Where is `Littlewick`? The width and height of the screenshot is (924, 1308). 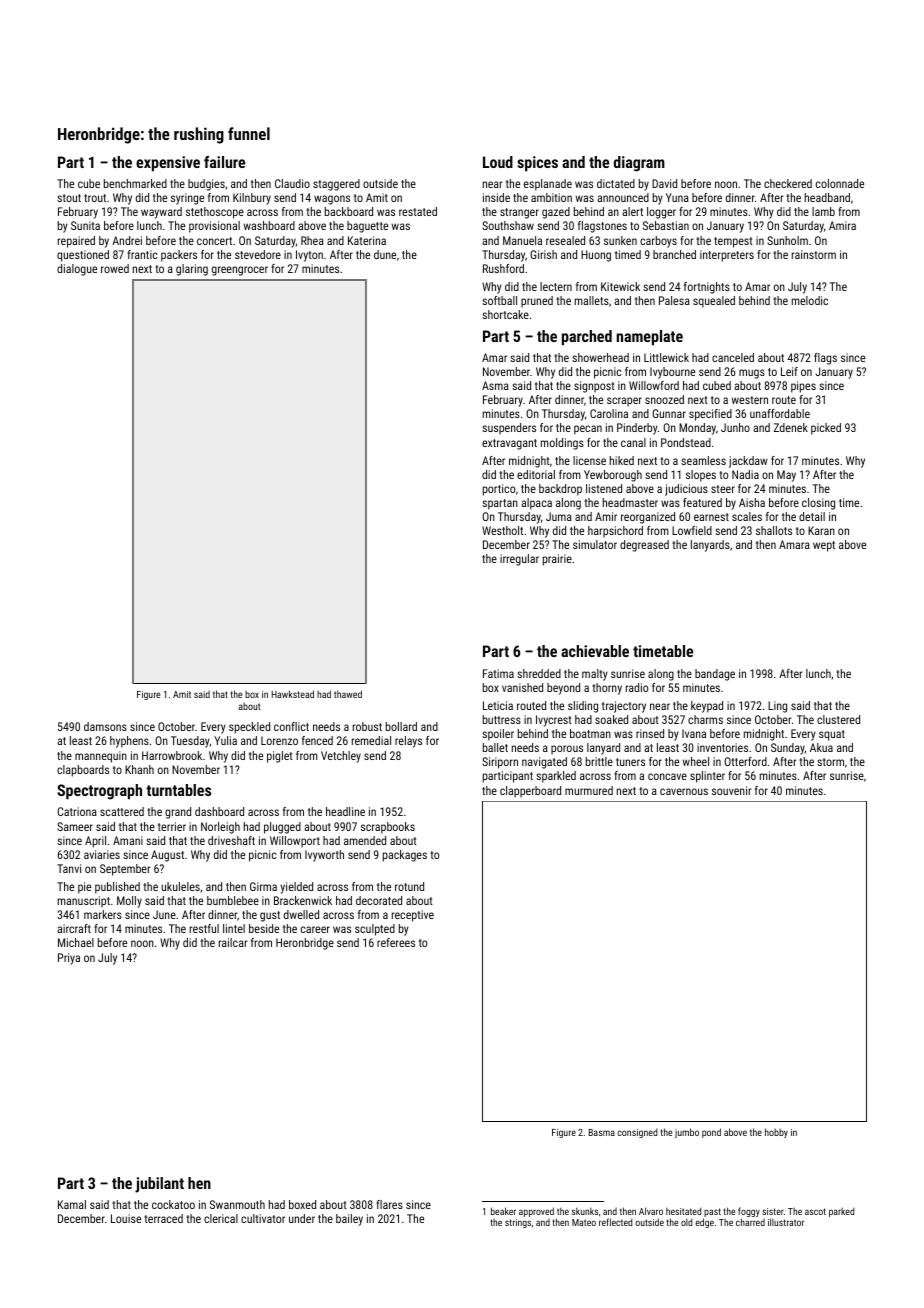 Littlewick is located at coordinates (666, 357).
